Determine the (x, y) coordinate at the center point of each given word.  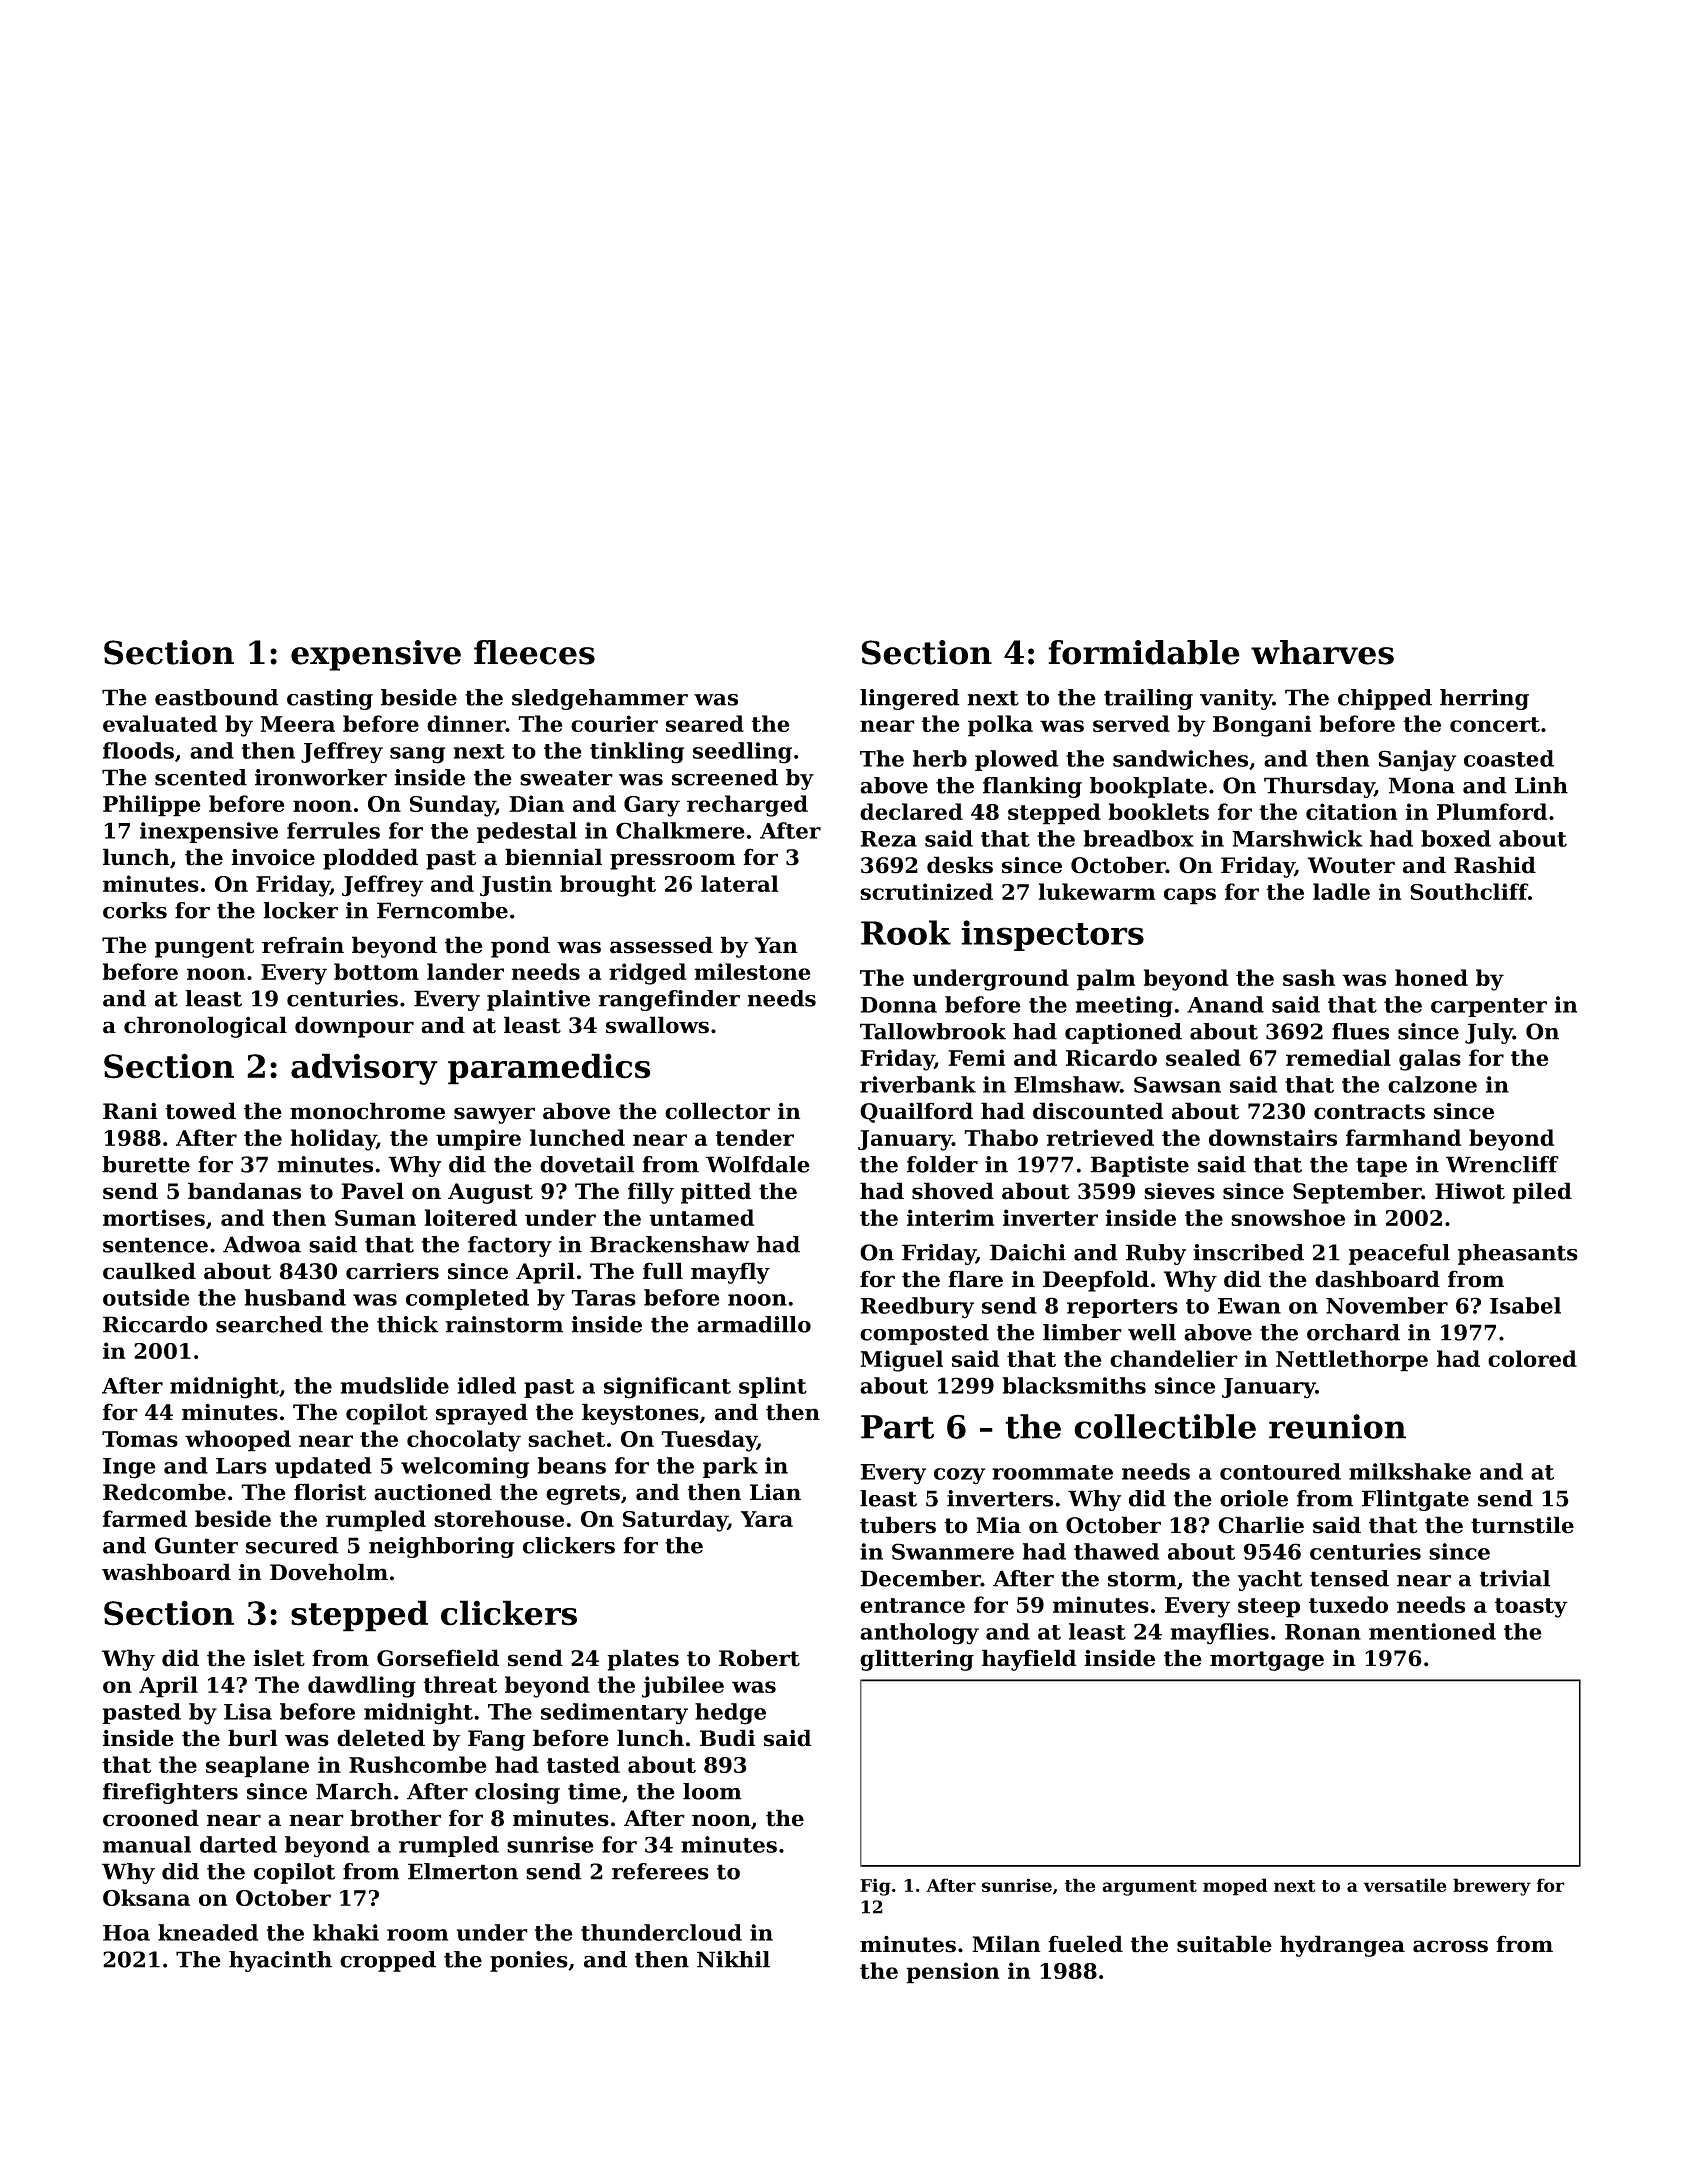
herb (940, 758)
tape (1381, 1167)
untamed (701, 1217)
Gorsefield (438, 1658)
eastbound (217, 697)
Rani (130, 1111)
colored (1532, 1358)
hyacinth (280, 1961)
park (730, 1467)
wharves (1322, 652)
